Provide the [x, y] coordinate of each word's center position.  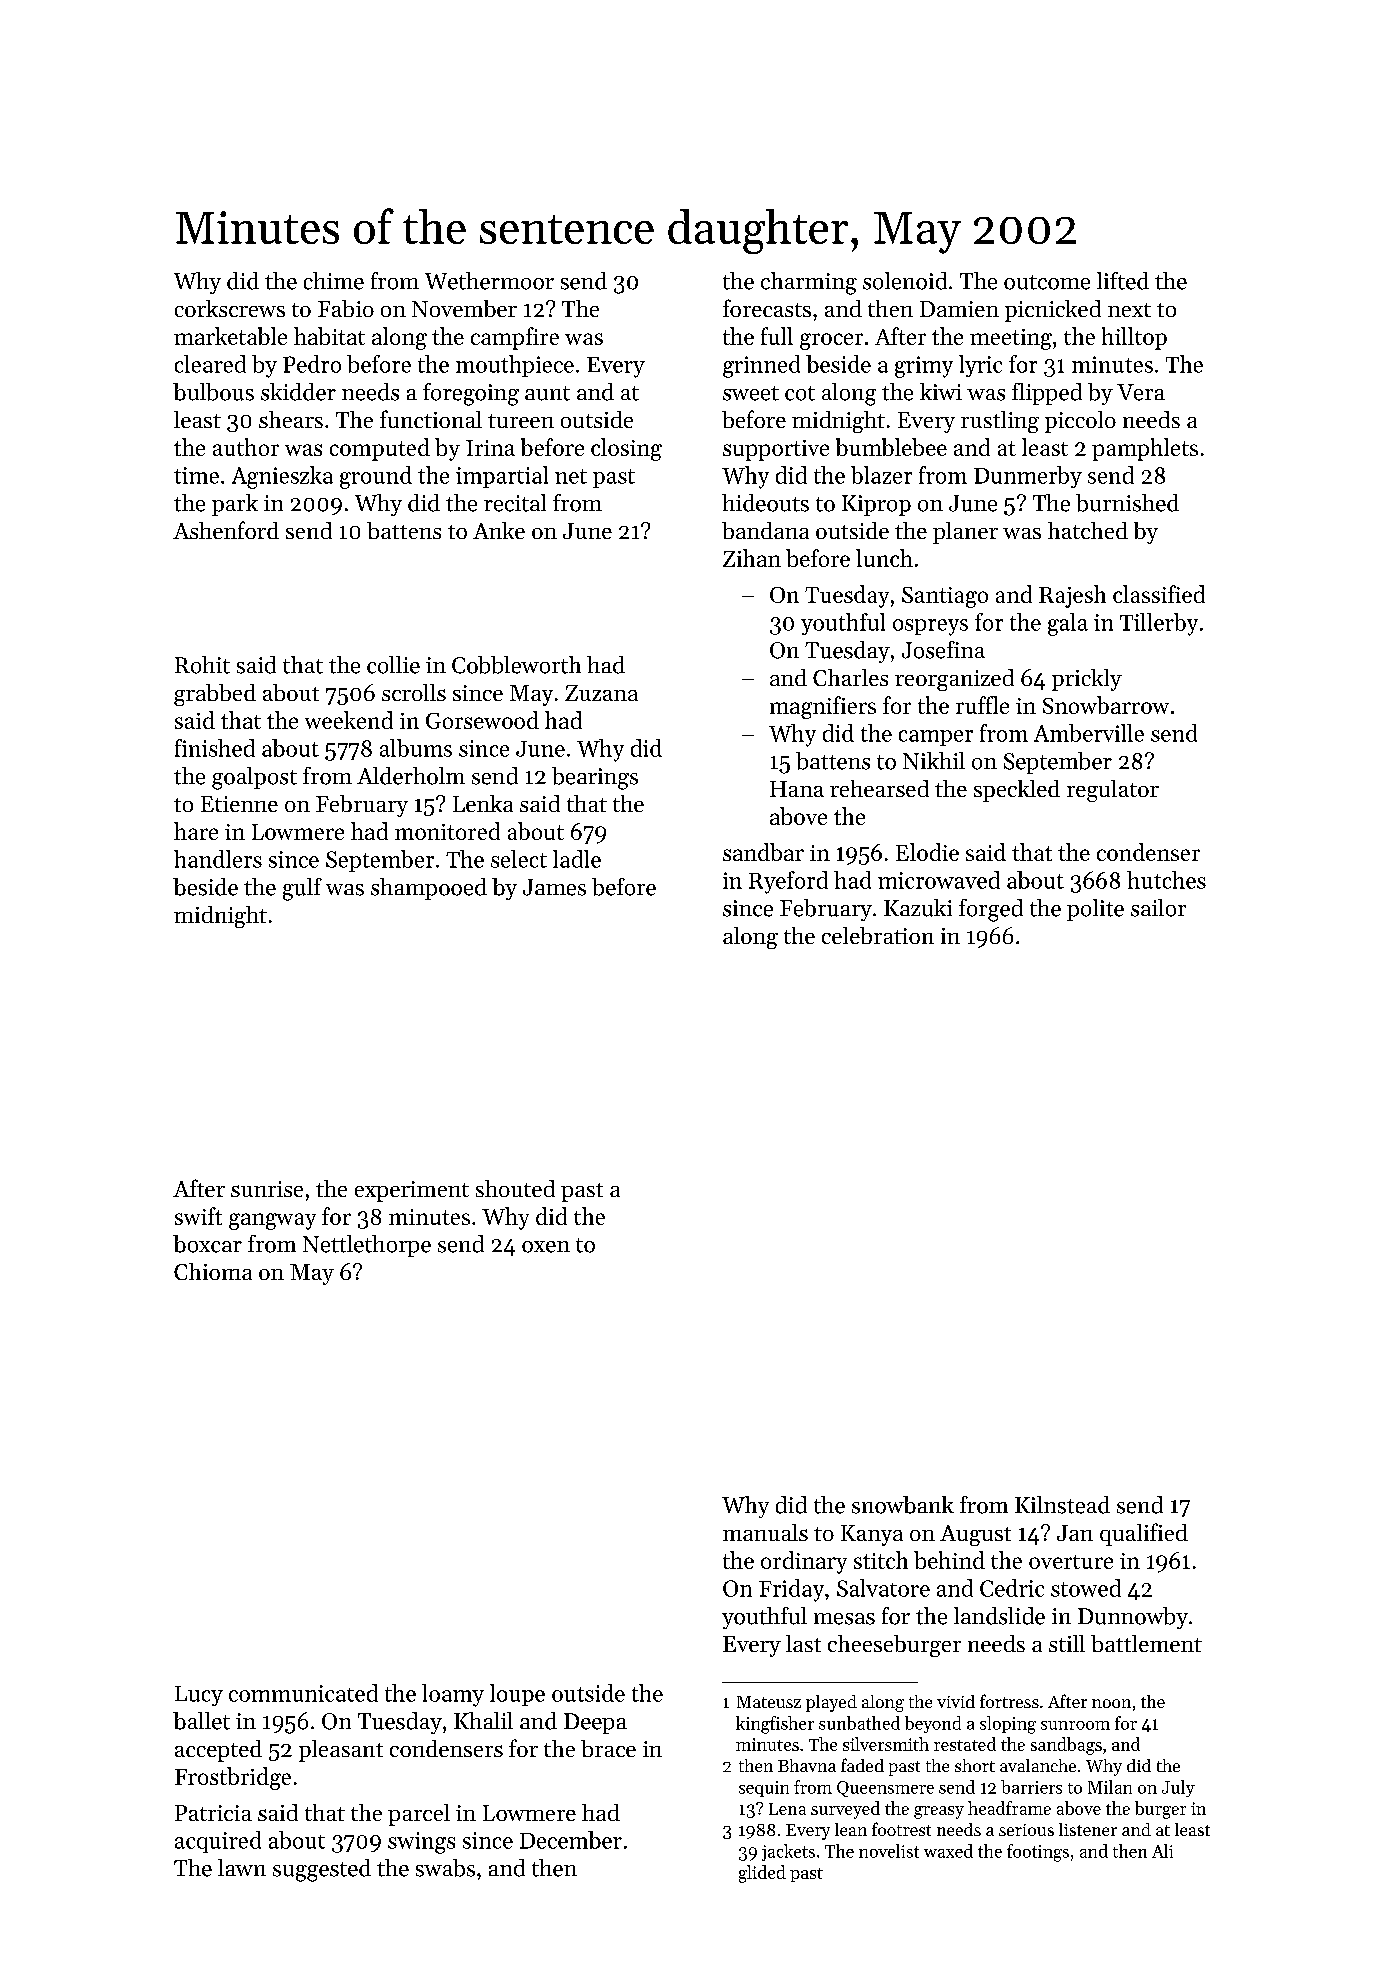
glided [762, 1874]
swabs [445, 1868]
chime [334, 281]
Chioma [213, 1271]
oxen [546, 1247]
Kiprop [876, 505]
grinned [761, 366]
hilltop [1134, 338]
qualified [1144, 1534]
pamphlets [1145, 449]
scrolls [414, 692]
